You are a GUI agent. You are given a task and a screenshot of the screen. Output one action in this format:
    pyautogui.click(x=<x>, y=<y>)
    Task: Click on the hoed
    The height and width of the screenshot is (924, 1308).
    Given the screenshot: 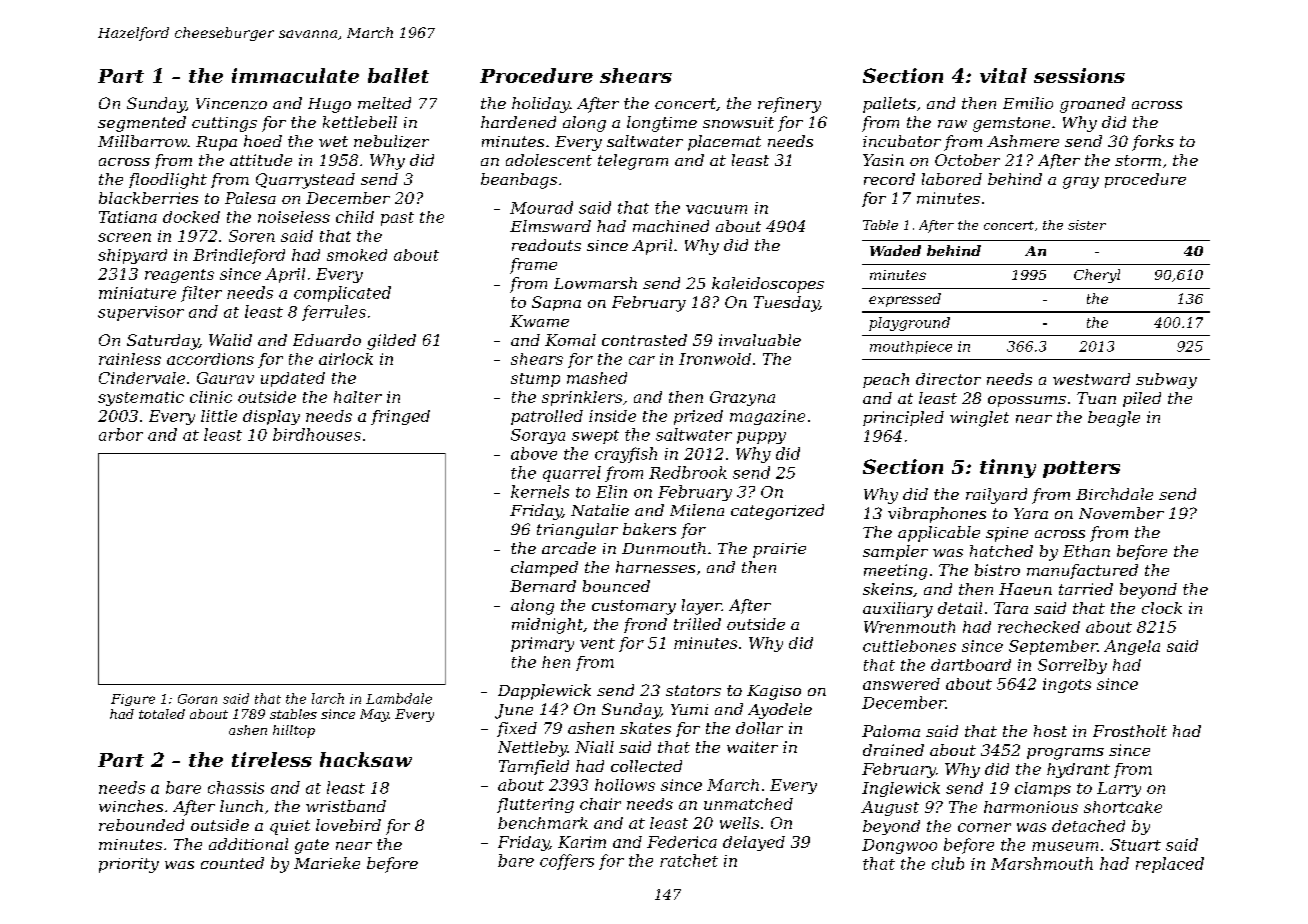 What is the action you would take?
    pyautogui.click(x=263, y=141)
